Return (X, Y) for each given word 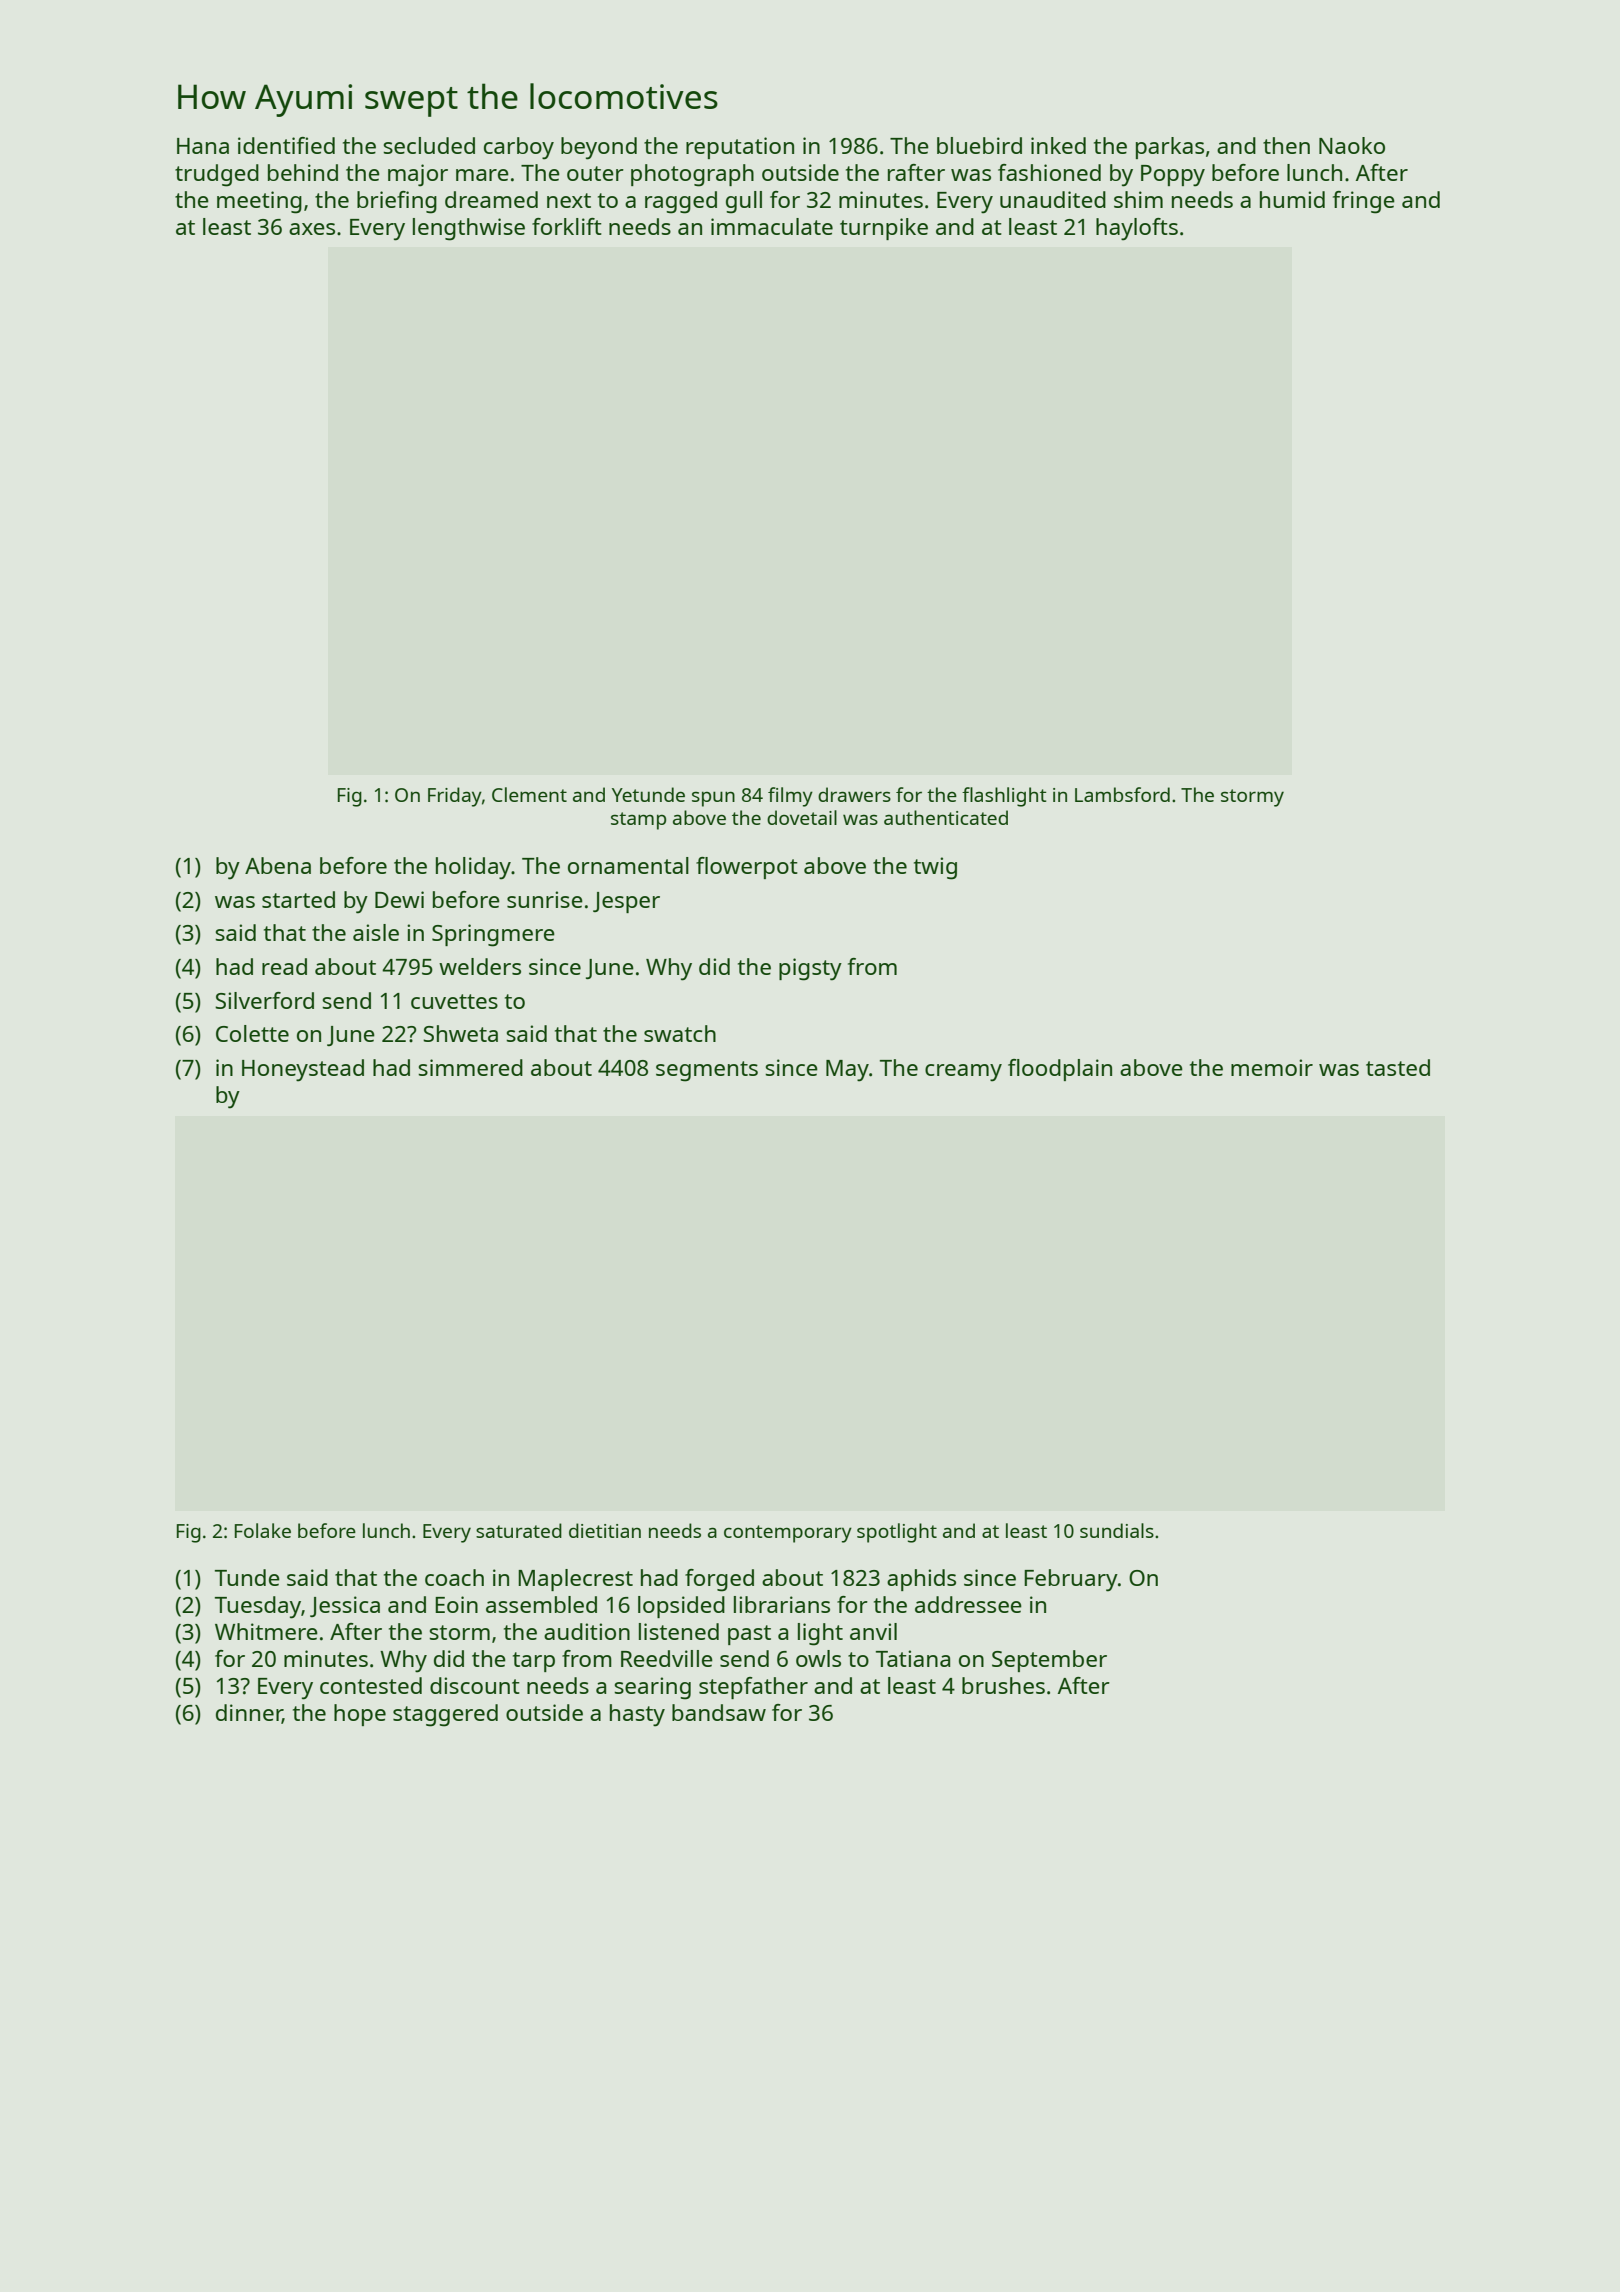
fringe (1364, 202)
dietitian (605, 1530)
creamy (963, 1073)
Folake (263, 1530)
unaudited (1053, 199)
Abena (278, 865)
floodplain (1060, 1070)
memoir (1272, 1067)
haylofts (1137, 229)
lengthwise (469, 229)
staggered (445, 1715)
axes (312, 229)
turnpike (884, 229)
